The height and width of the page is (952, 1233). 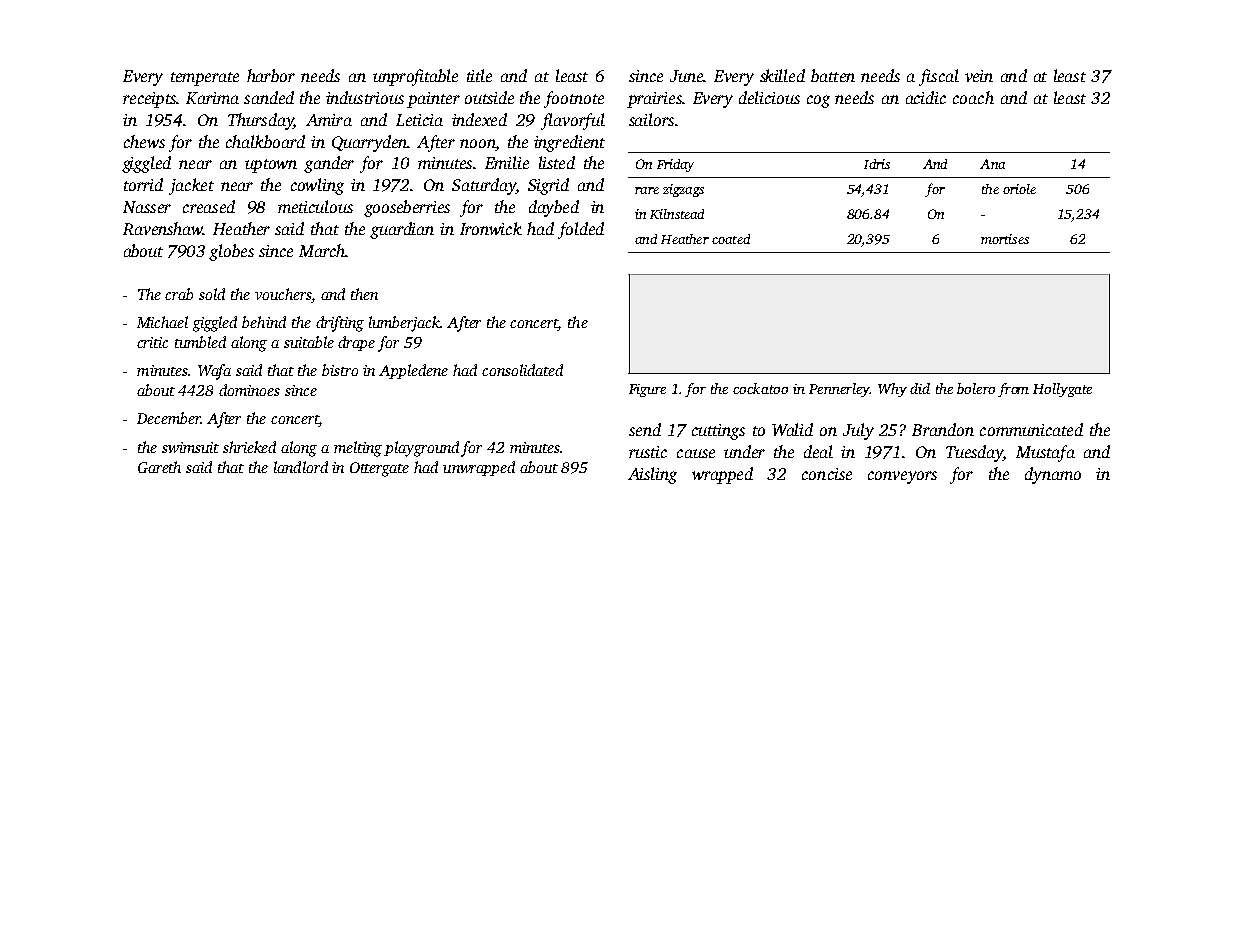 I want to click on Ana, so click(x=992, y=164).
